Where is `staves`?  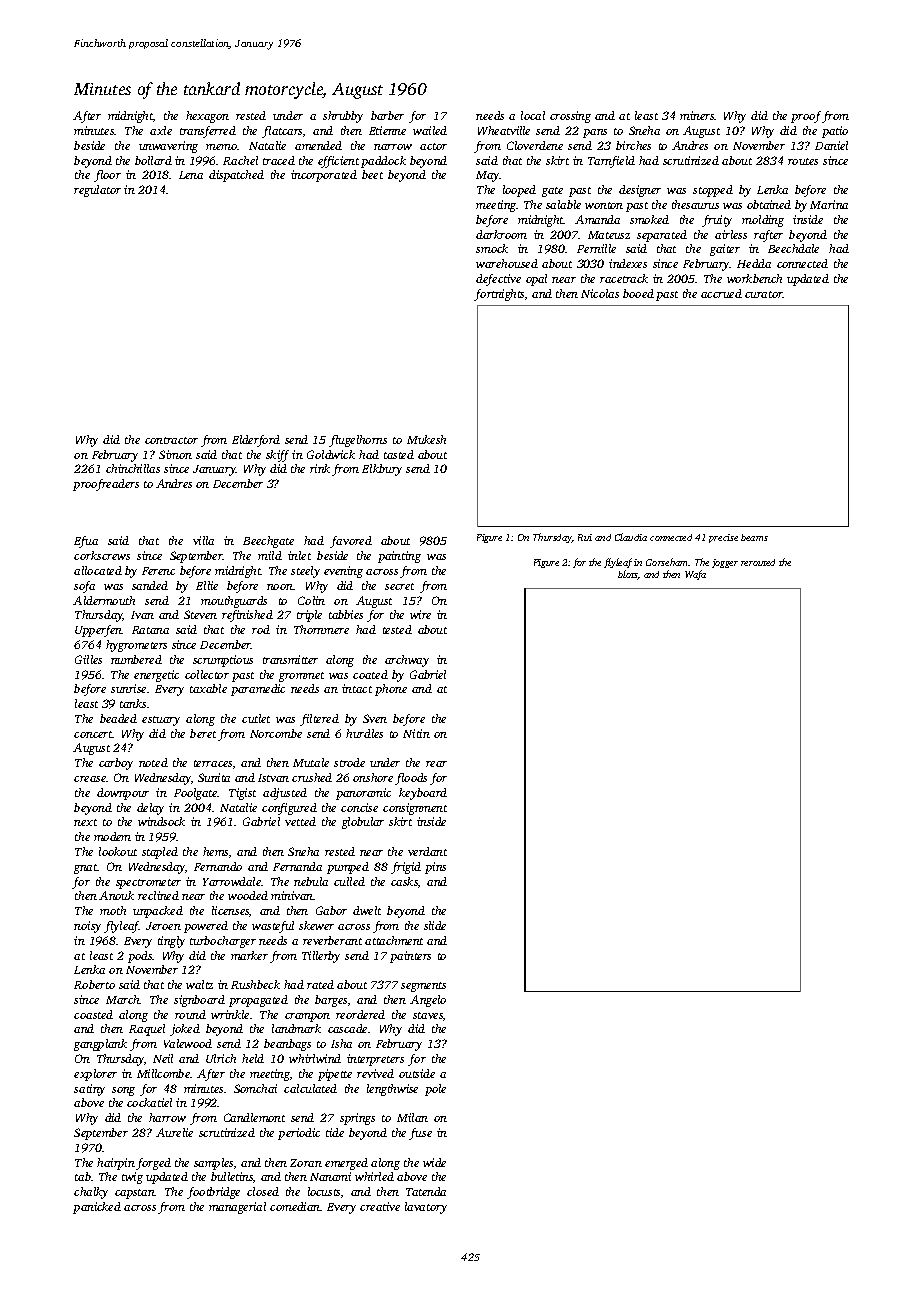 staves is located at coordinates (428, 1015).
